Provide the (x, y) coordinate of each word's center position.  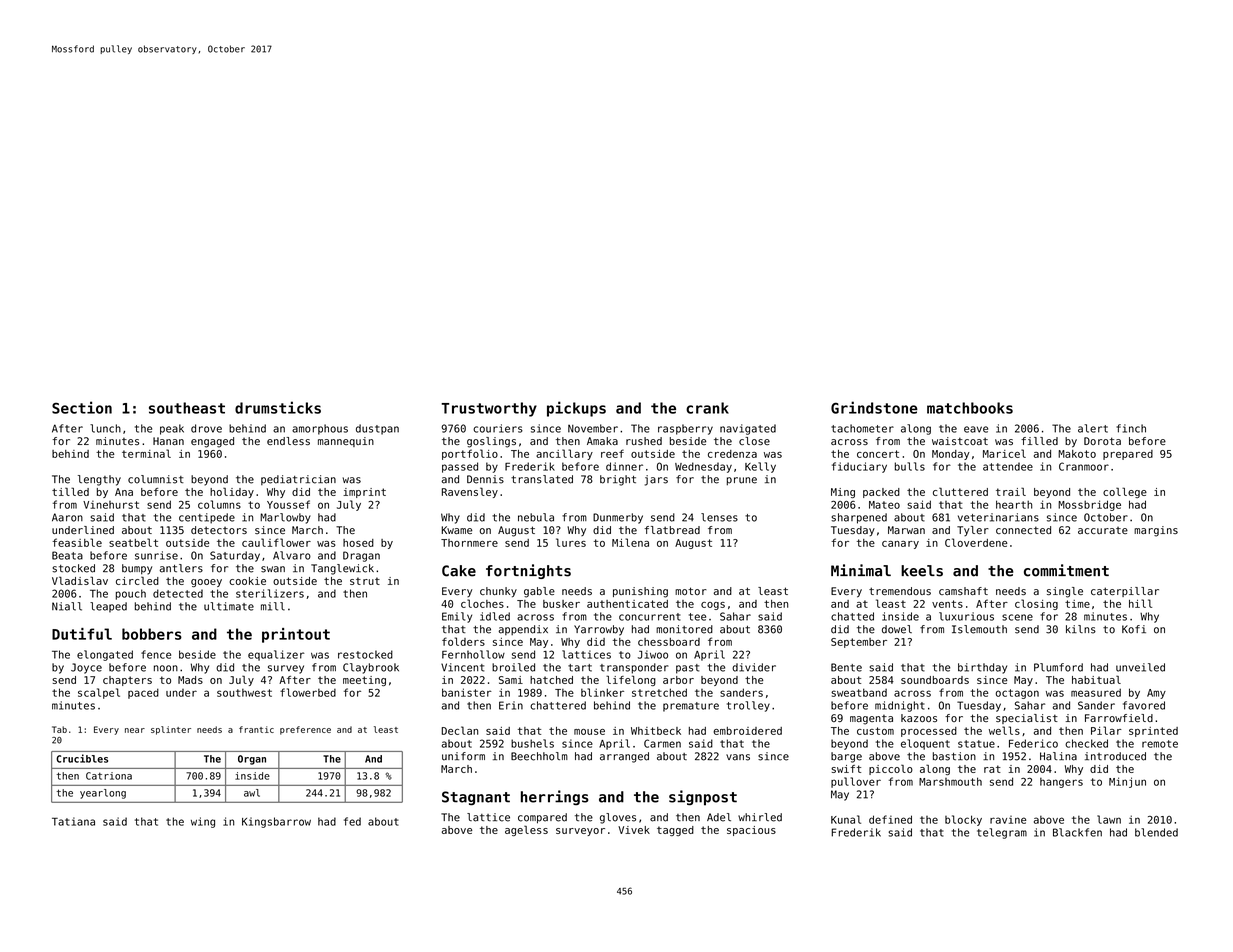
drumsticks (278, 407)
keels (922, 571)
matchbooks (970, 408)
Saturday (235, 556)
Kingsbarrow (276, 822)
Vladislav (80, 580)
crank (707, 408)
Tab (59, 729)
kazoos (919, 718)
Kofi (1134, 629)
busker (561, 604)
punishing (640, 592)
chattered (558, 705)
